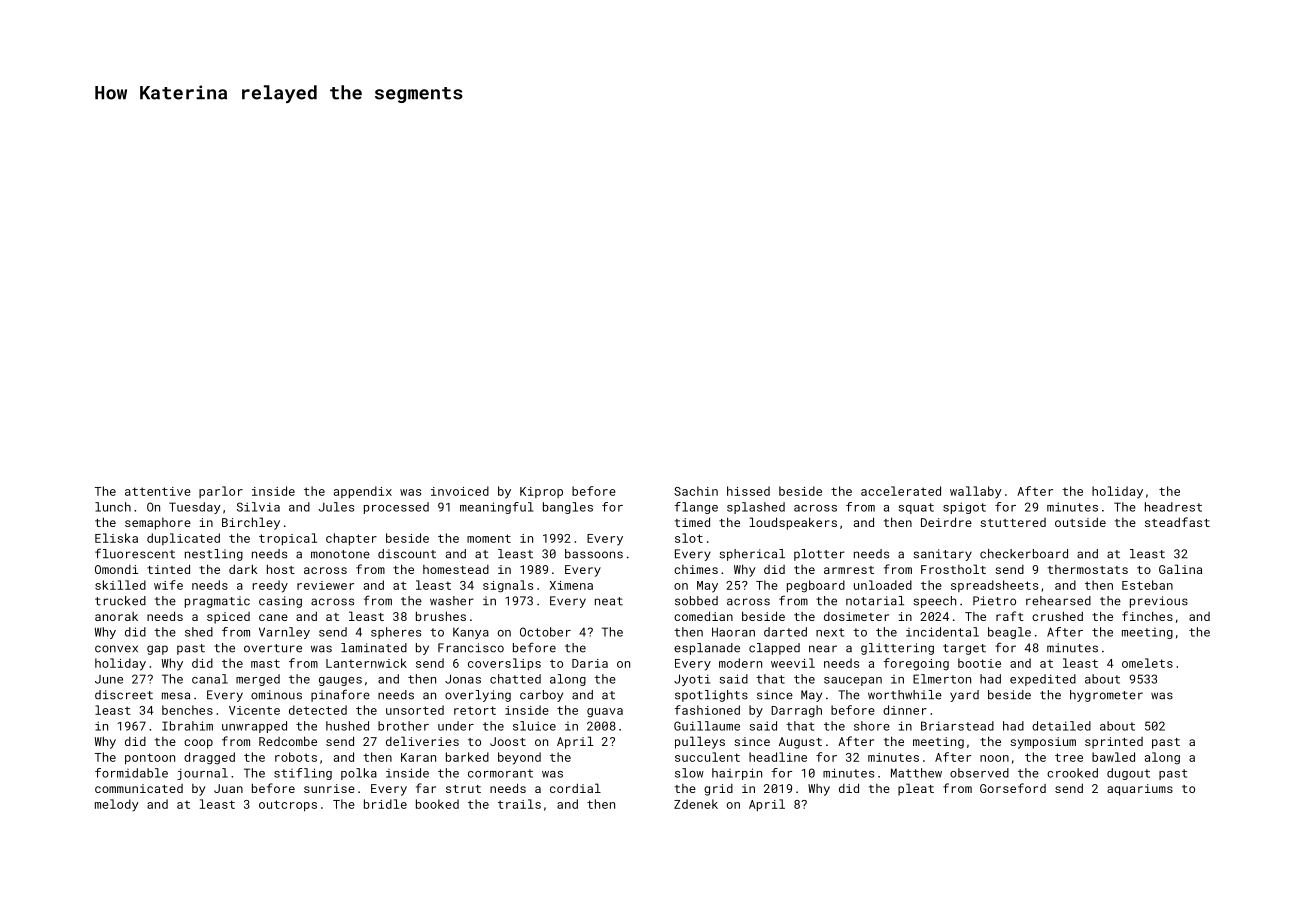 Image resolution: width=1308 pixels, height=924 pixels. What do you see at coordinates (696, 804) in the screenshot?
I see `Zdenek` at bounding box center [696, 804].
